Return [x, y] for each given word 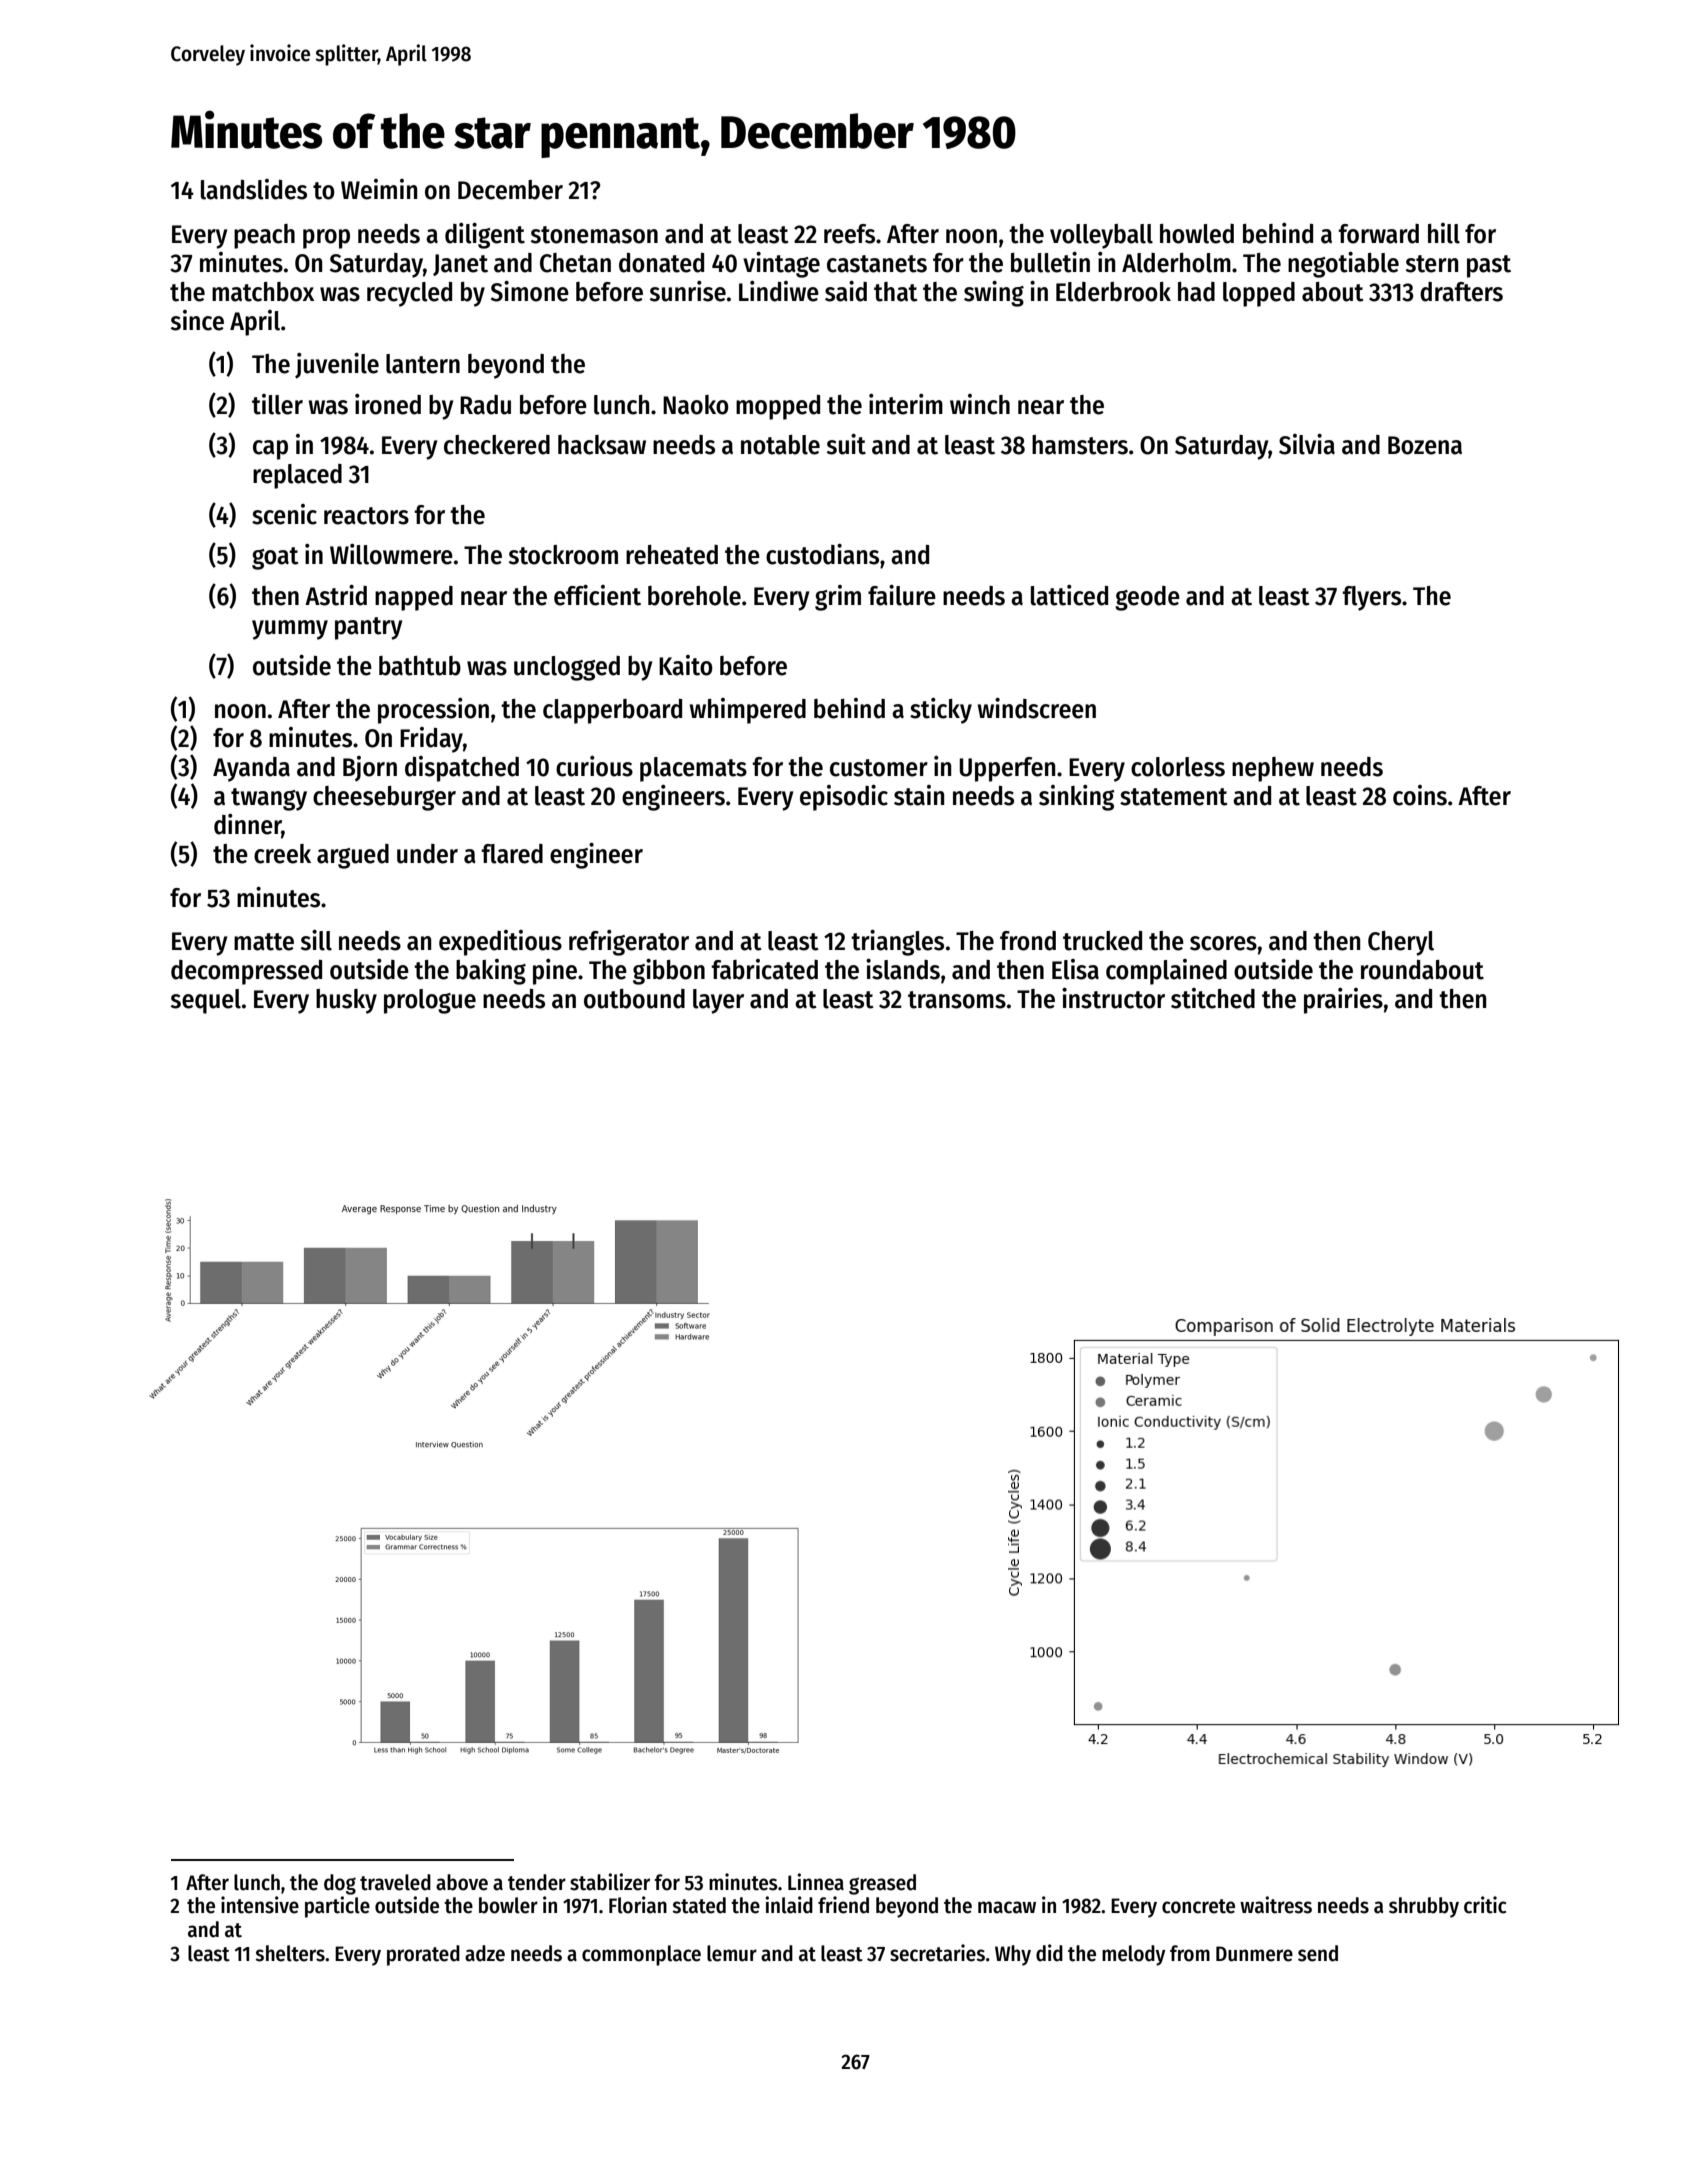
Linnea [816, 1882]
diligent [485, 236]
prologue [430, 1001]
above [462, 1882]
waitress [1276, 1905]
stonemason [594, 235]
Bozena [1425, 445]
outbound [634, 999]
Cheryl [1401, 943]
